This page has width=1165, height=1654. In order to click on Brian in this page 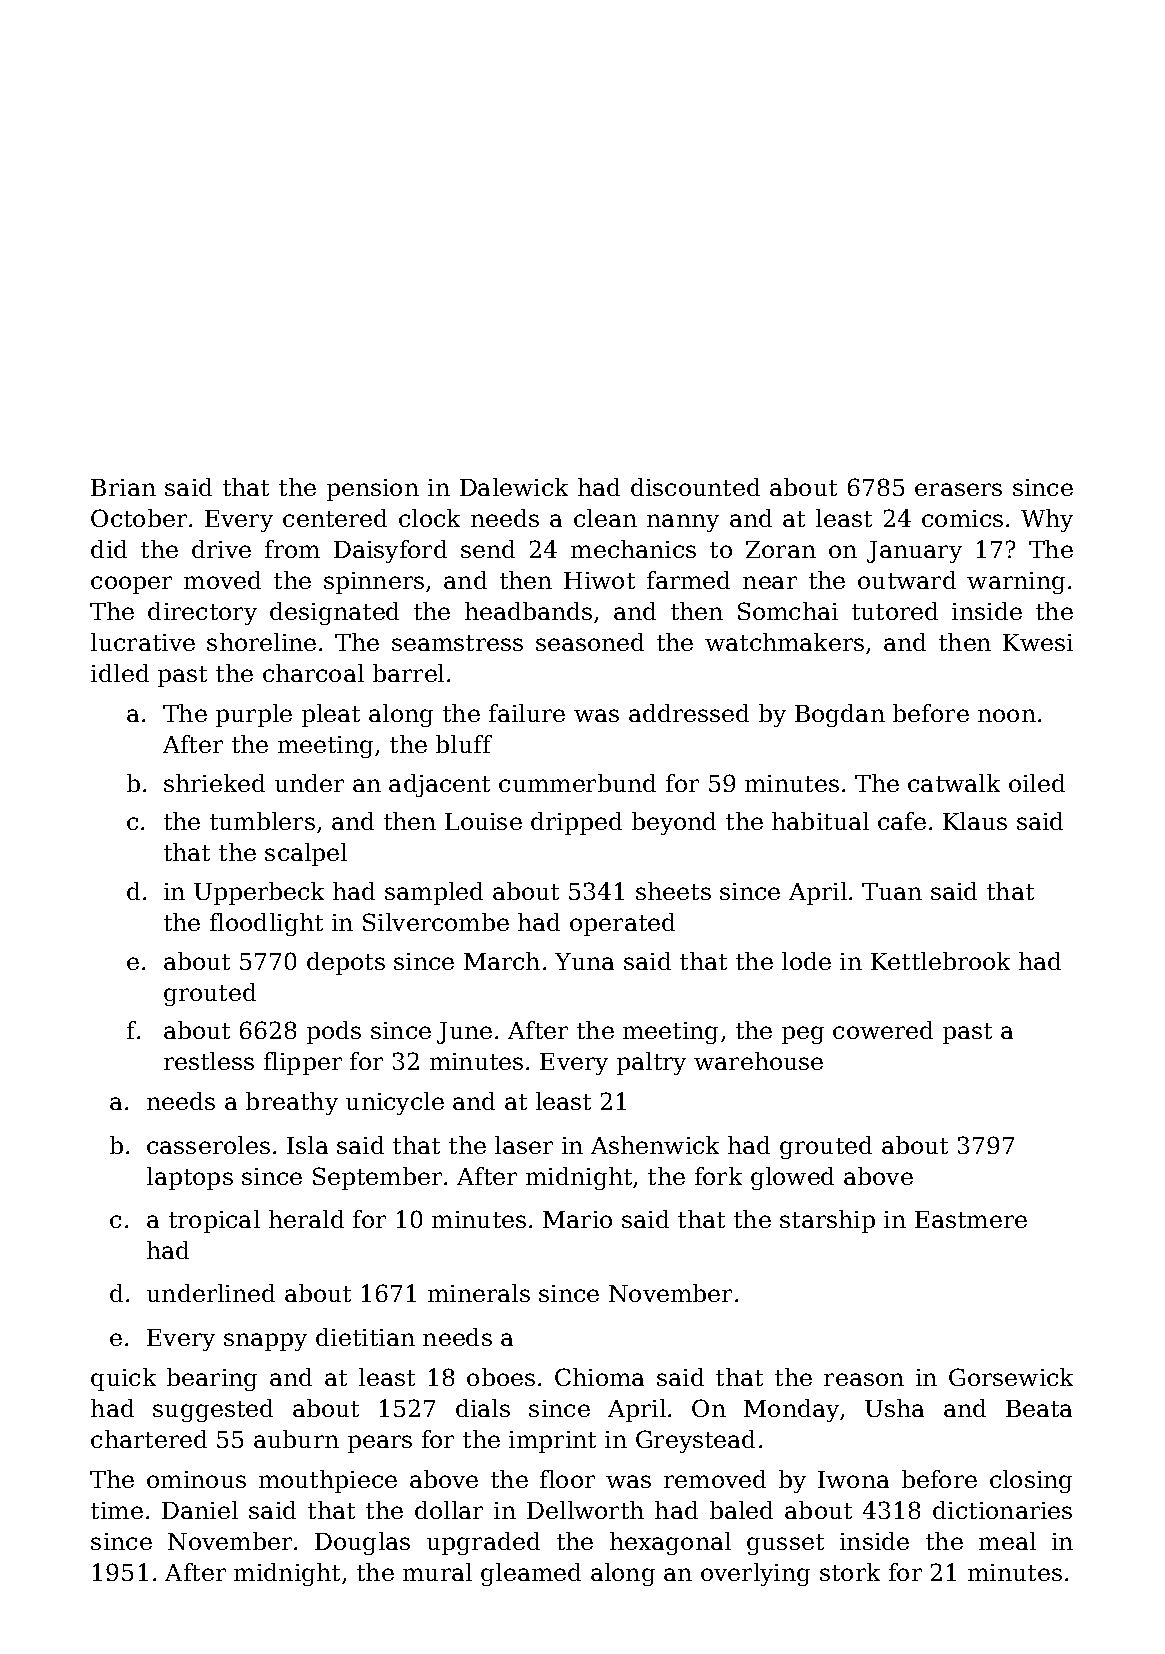, I will do `click(123, 487)`.
